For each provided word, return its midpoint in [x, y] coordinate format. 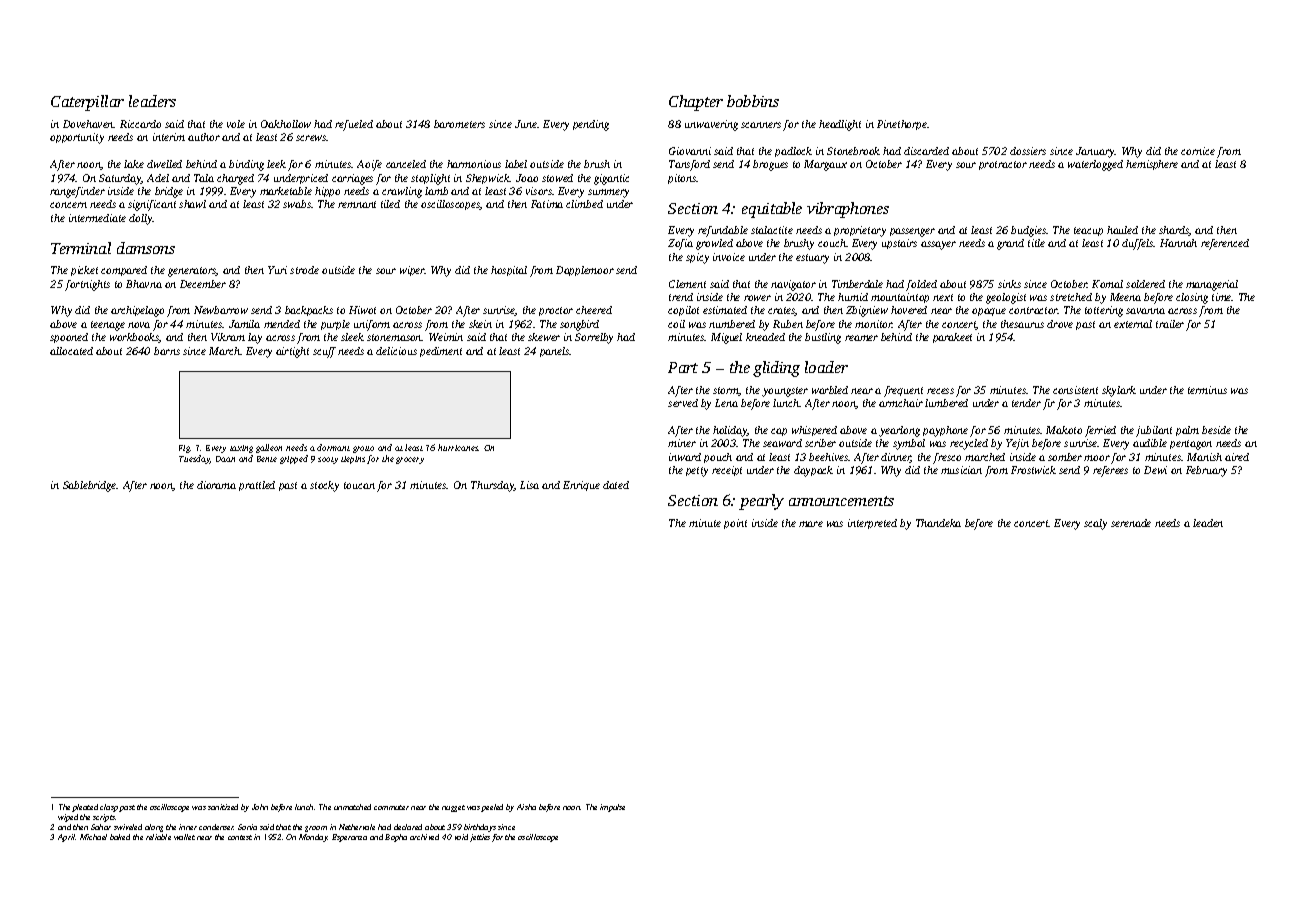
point [735, 524]
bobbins [753, 101]
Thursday [492, 486]
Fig [185, 449]
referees [1110, 471]
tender [1026, 403]
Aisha [526, 807]
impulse [612, 808]
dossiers [1028, 151]
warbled [830, 390]
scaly [1095, 524]
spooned [69, 338]
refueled [354, 125]
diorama [216, 485]
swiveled [128, 827]
